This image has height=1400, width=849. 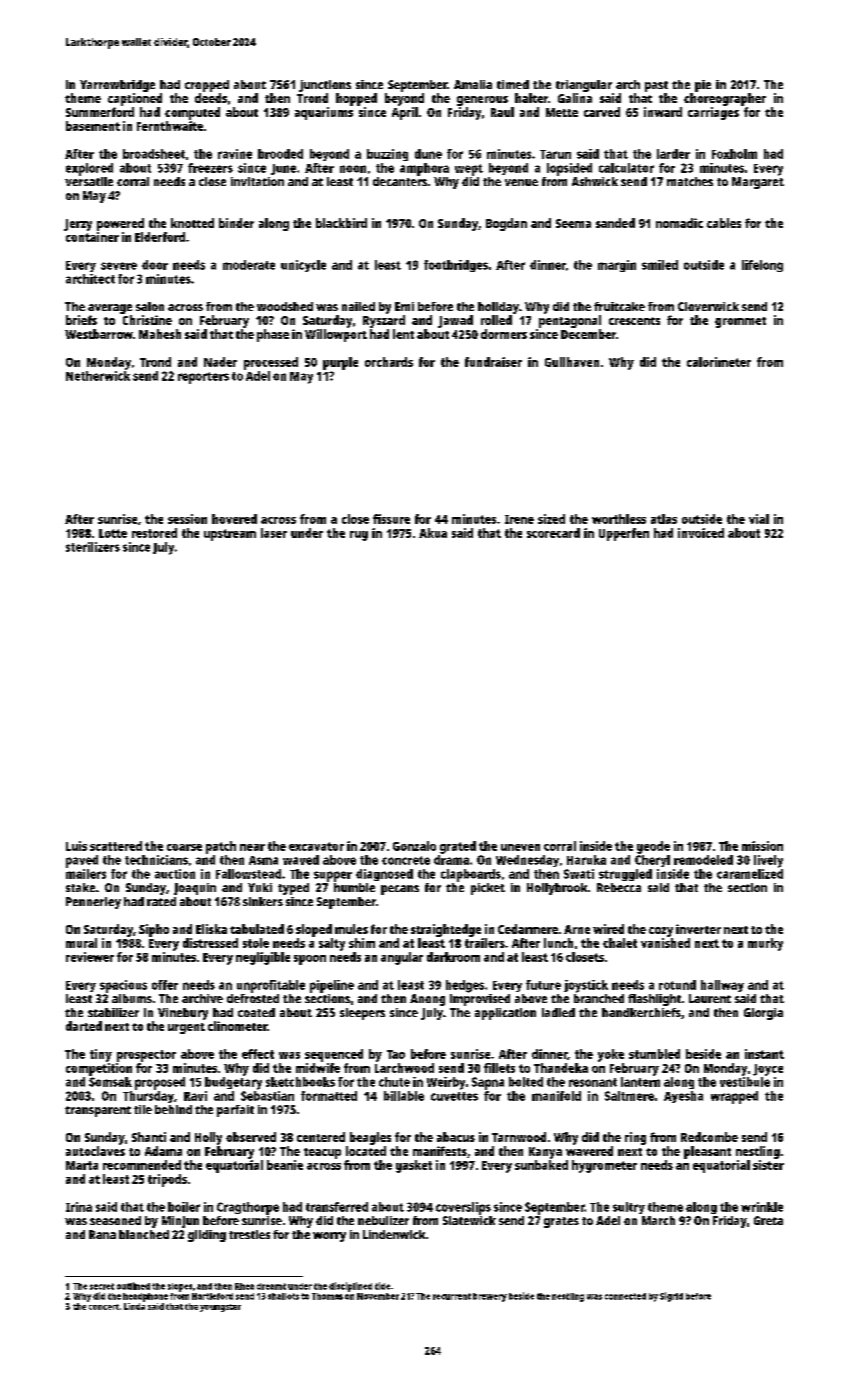 What do you see at coordinates (396, 1054) in the image?
I see `Tao` at bounding box center [396, 1054].
